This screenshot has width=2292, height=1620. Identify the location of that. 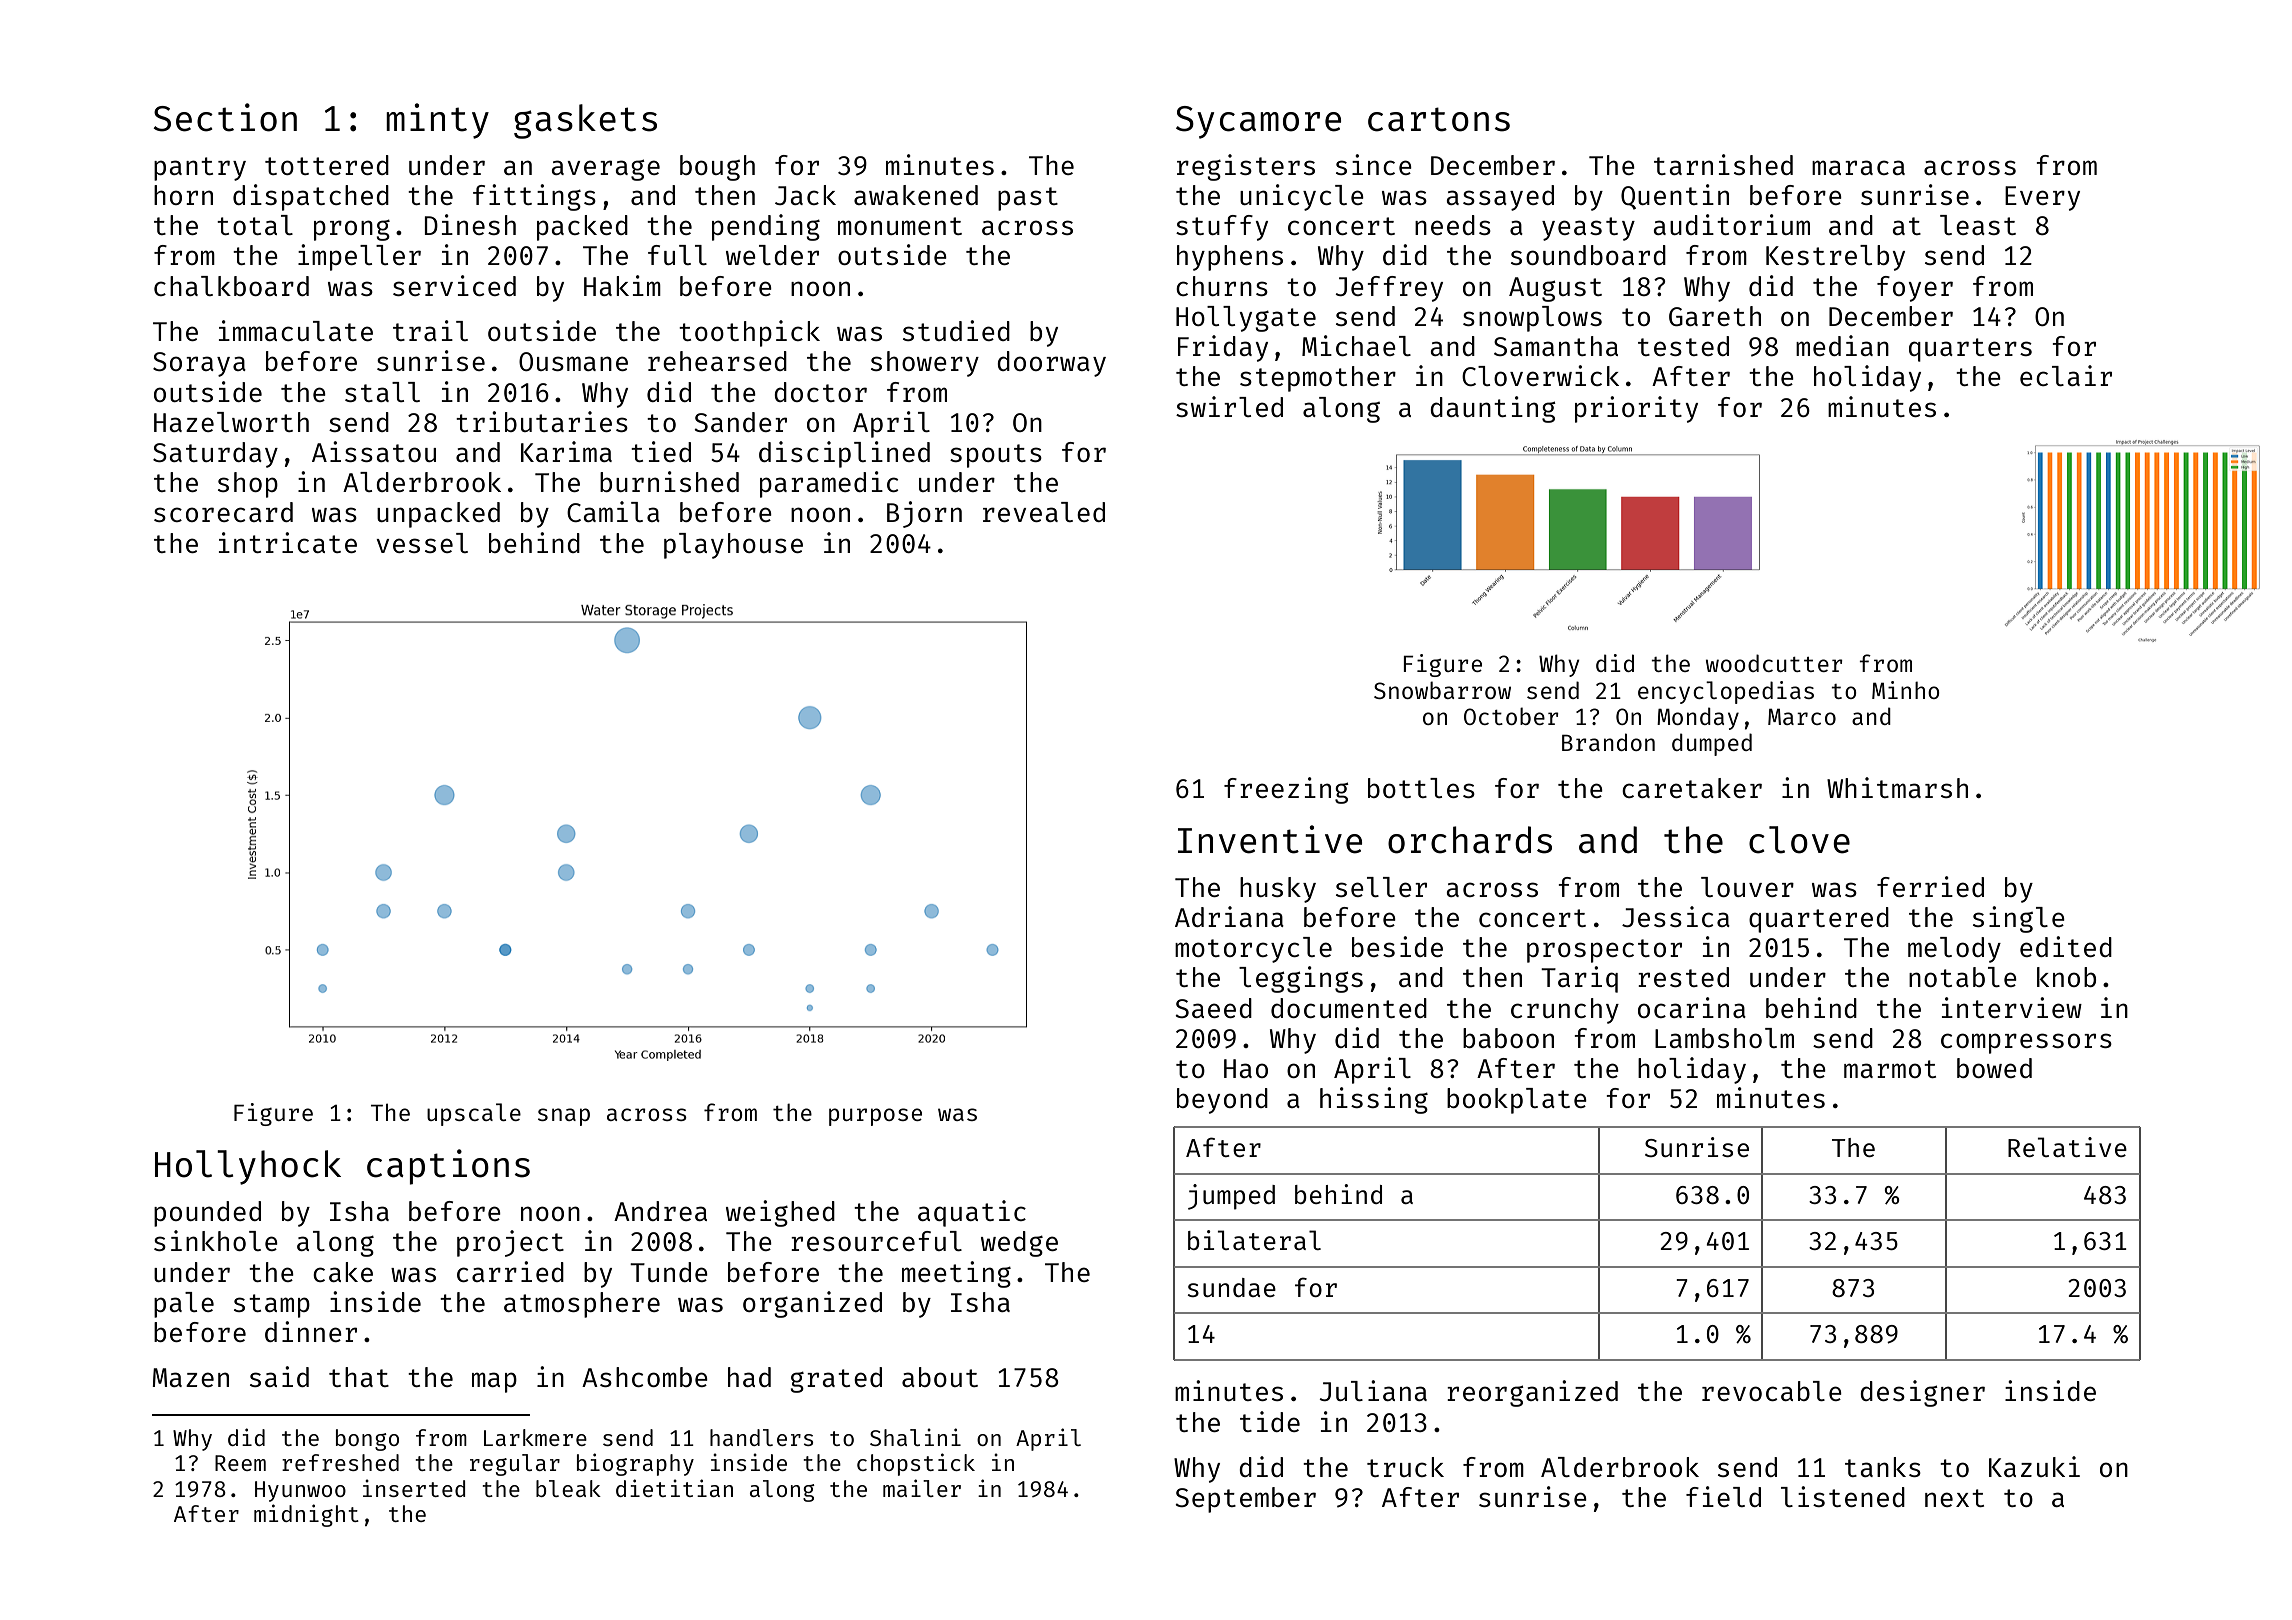
(359, 1377).
